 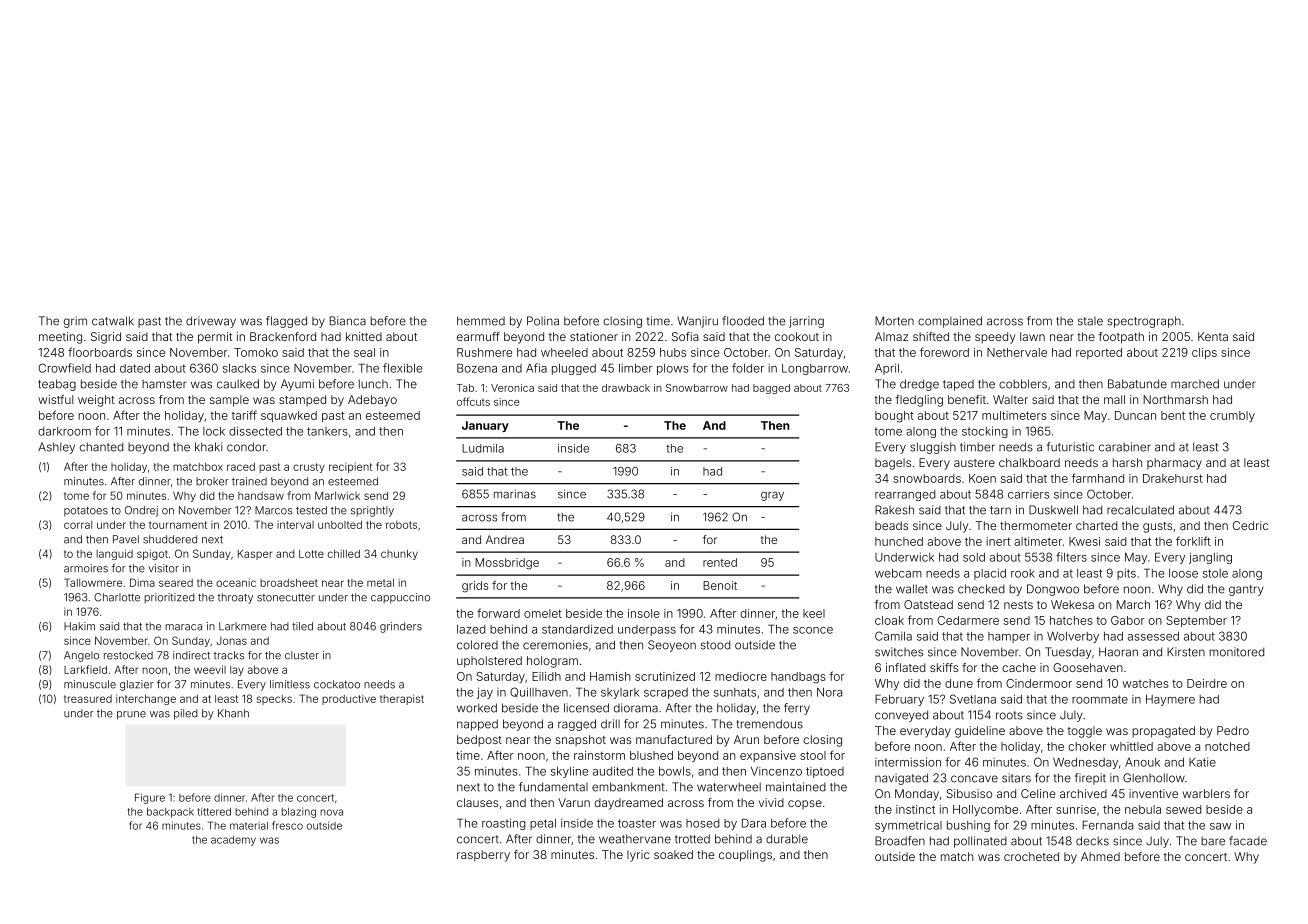 I want to click on Nora, so click(x=829, y=692).
